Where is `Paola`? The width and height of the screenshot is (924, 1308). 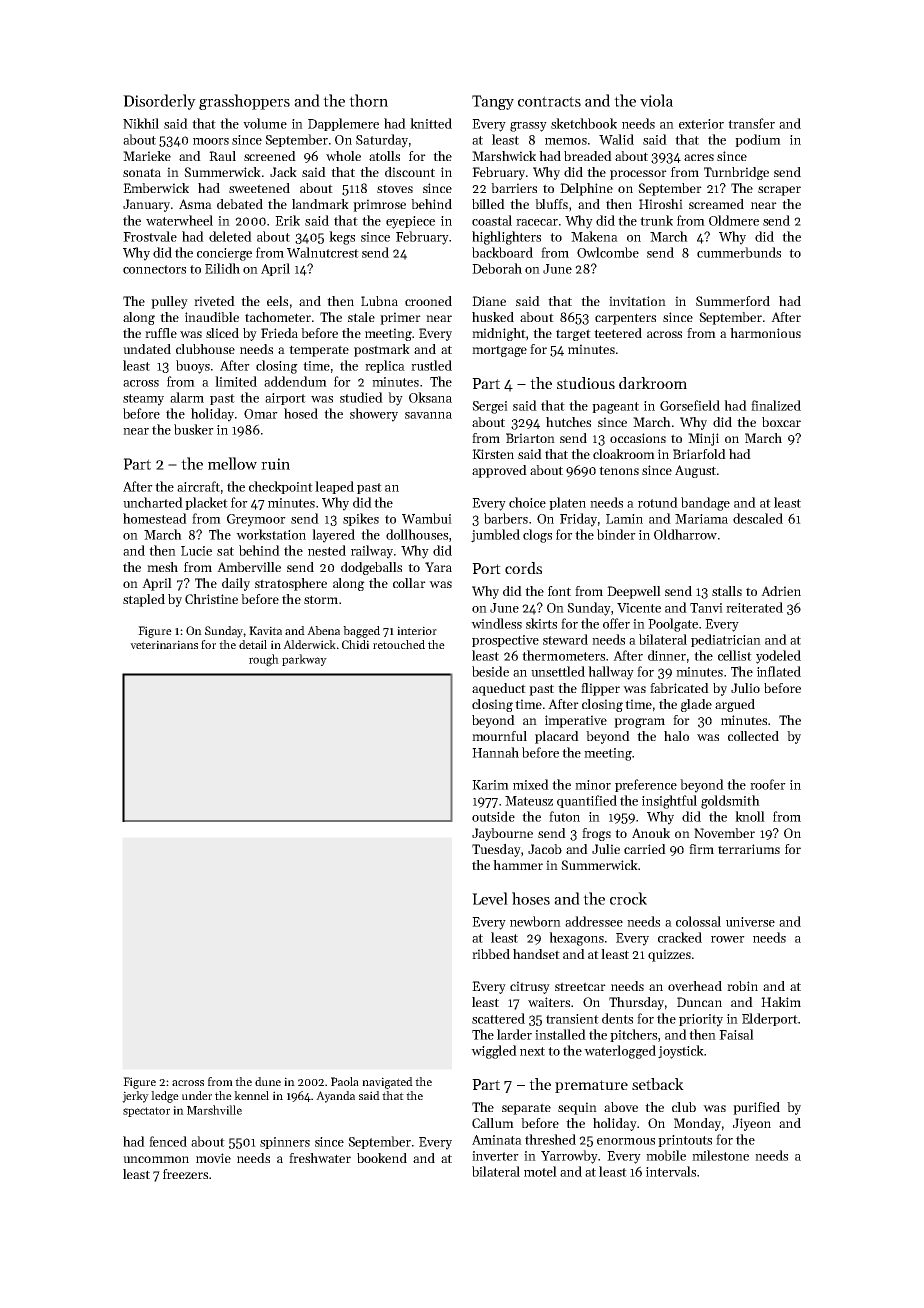 Paola is located at coordinates (345, 1081).
